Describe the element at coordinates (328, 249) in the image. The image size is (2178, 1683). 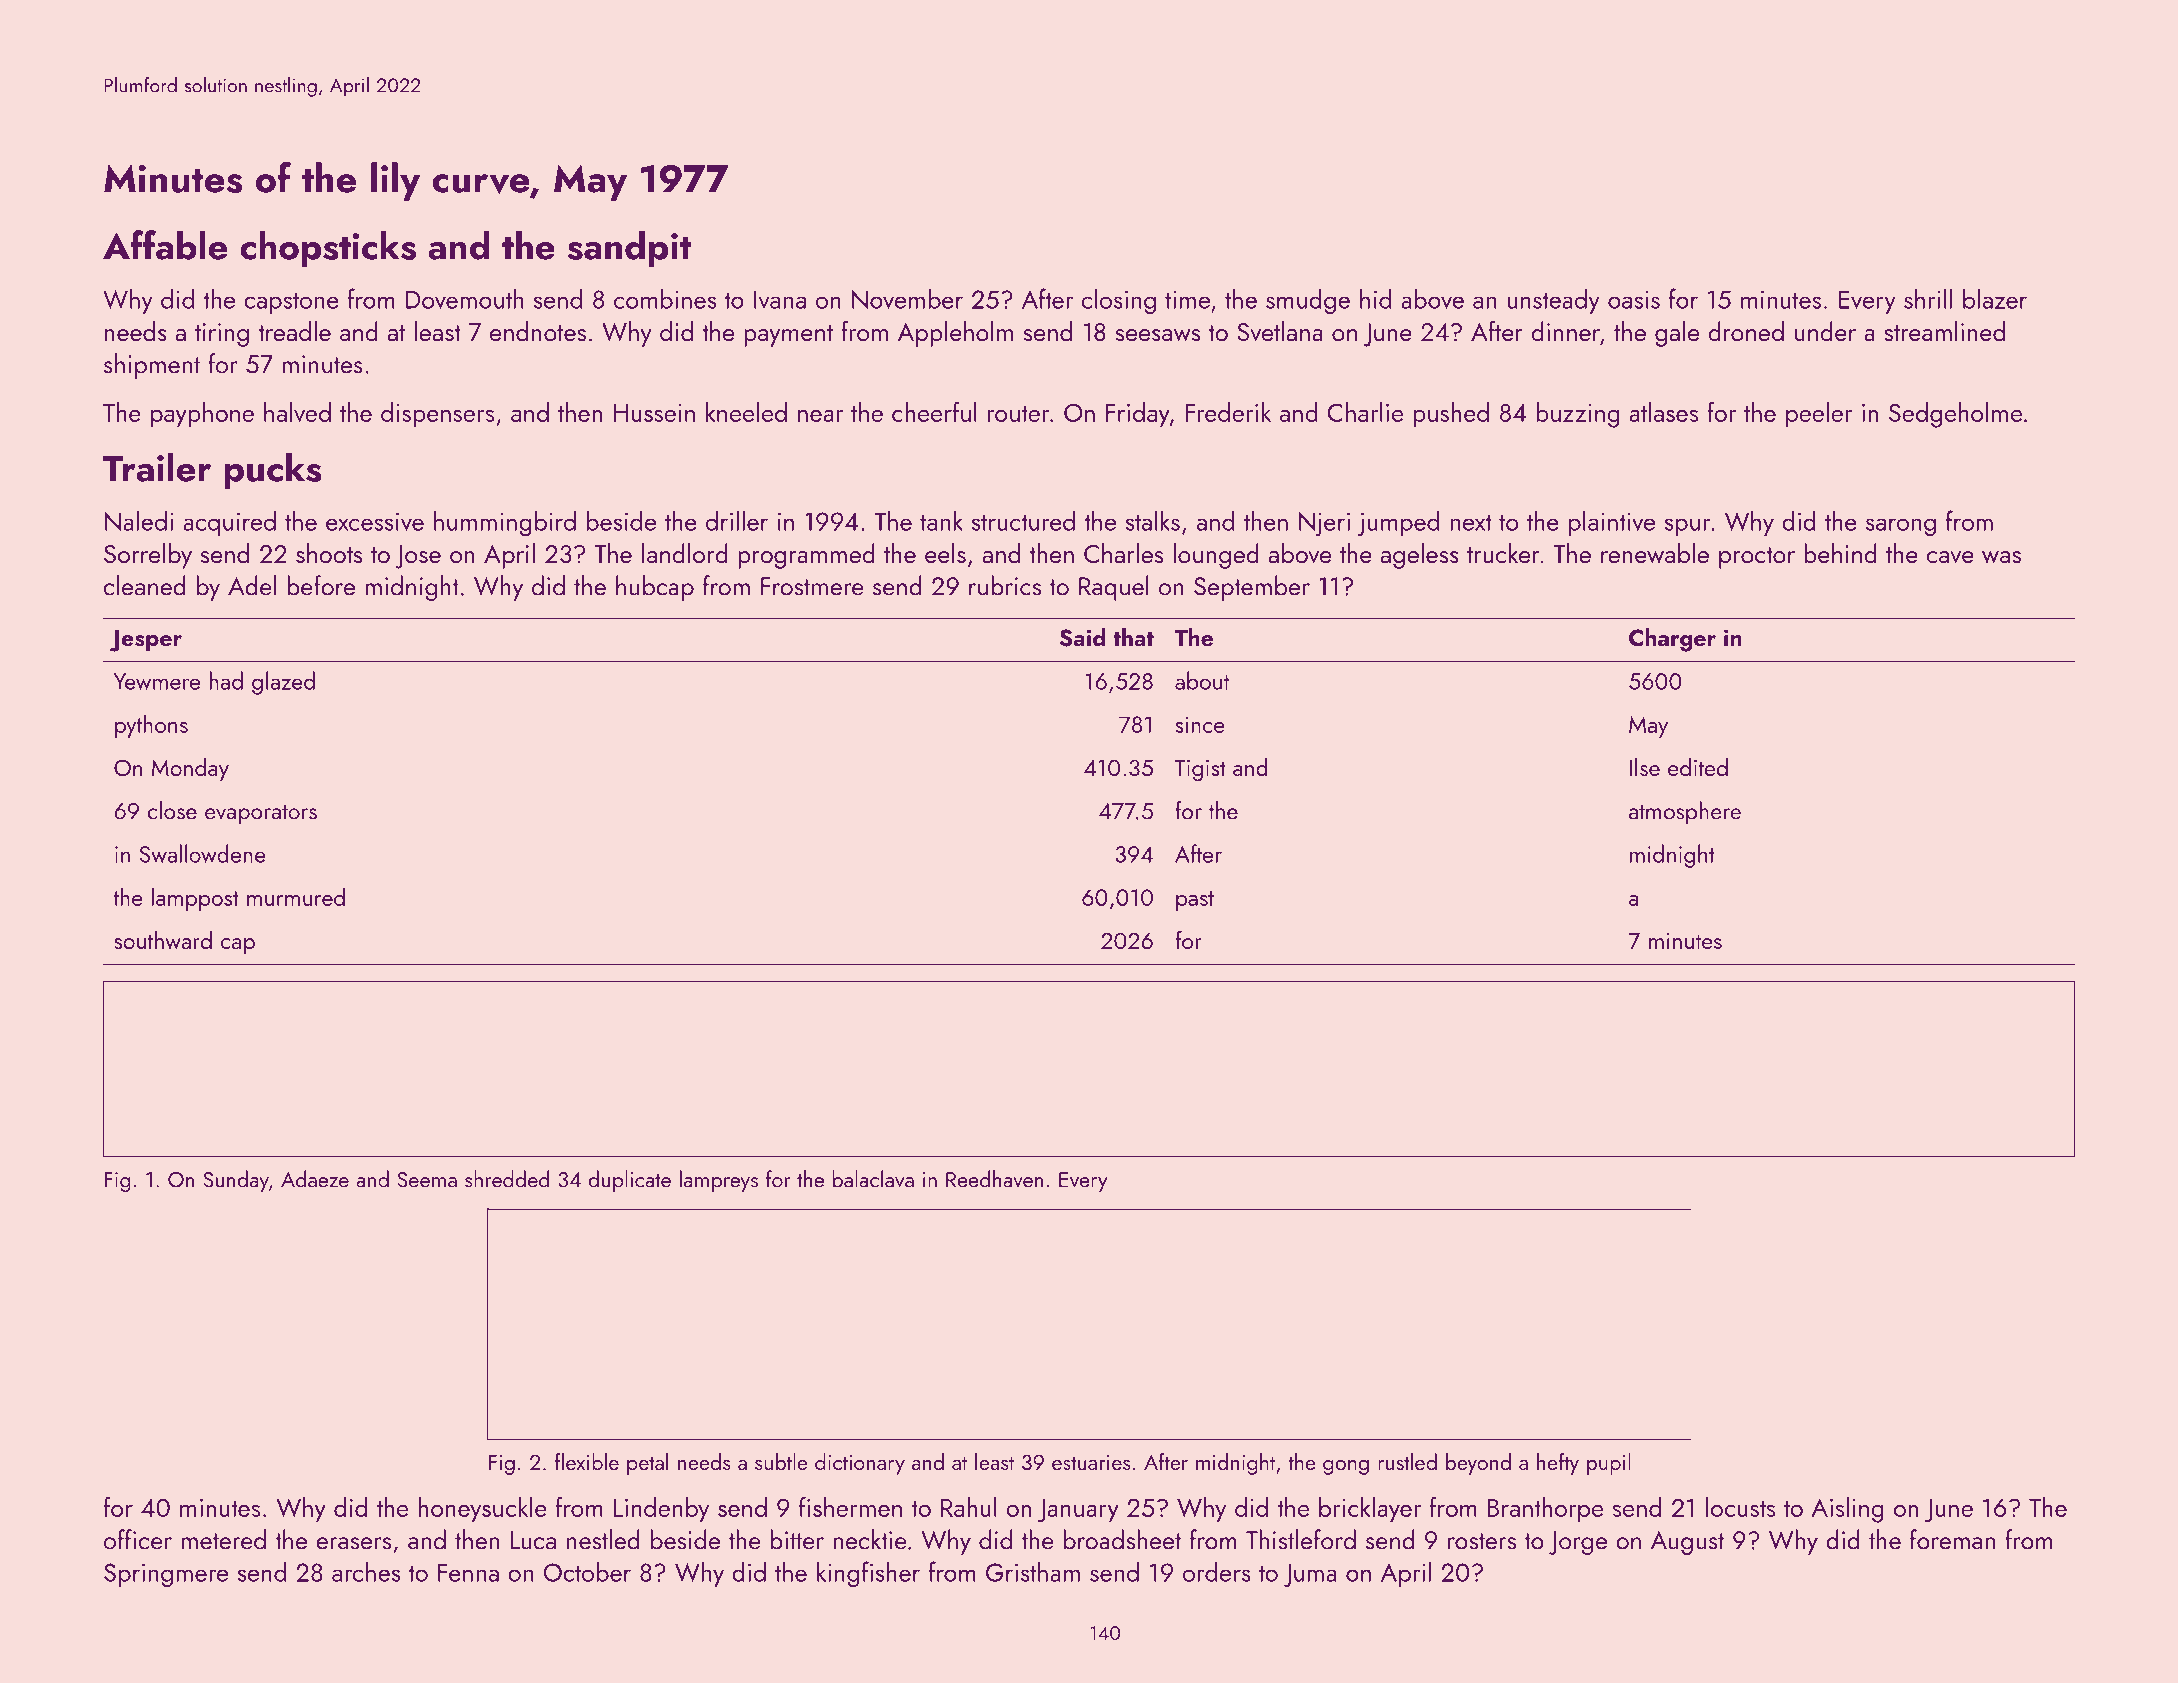
I see `chopsticks` at that location.
